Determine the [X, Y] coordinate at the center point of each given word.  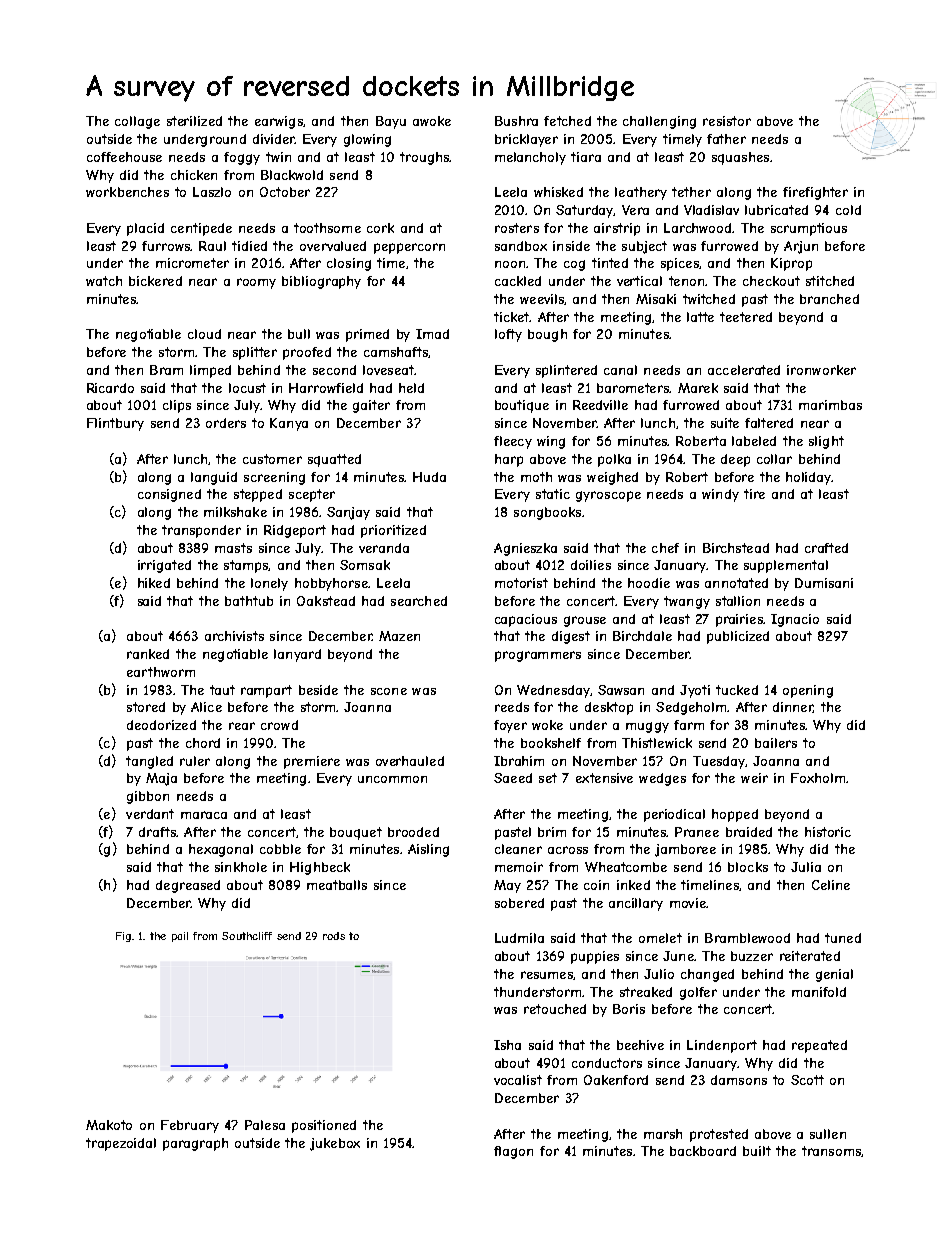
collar [774, 459]
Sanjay [348, 513]
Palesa [265, 1125]
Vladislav [711, 210]
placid [145, 229]
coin [596, 885]
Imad [432, 334]
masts [233, 548]
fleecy [513, 442]
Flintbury [115, 424]
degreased [188, 886]
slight [826, 442]
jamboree [685, 850]
